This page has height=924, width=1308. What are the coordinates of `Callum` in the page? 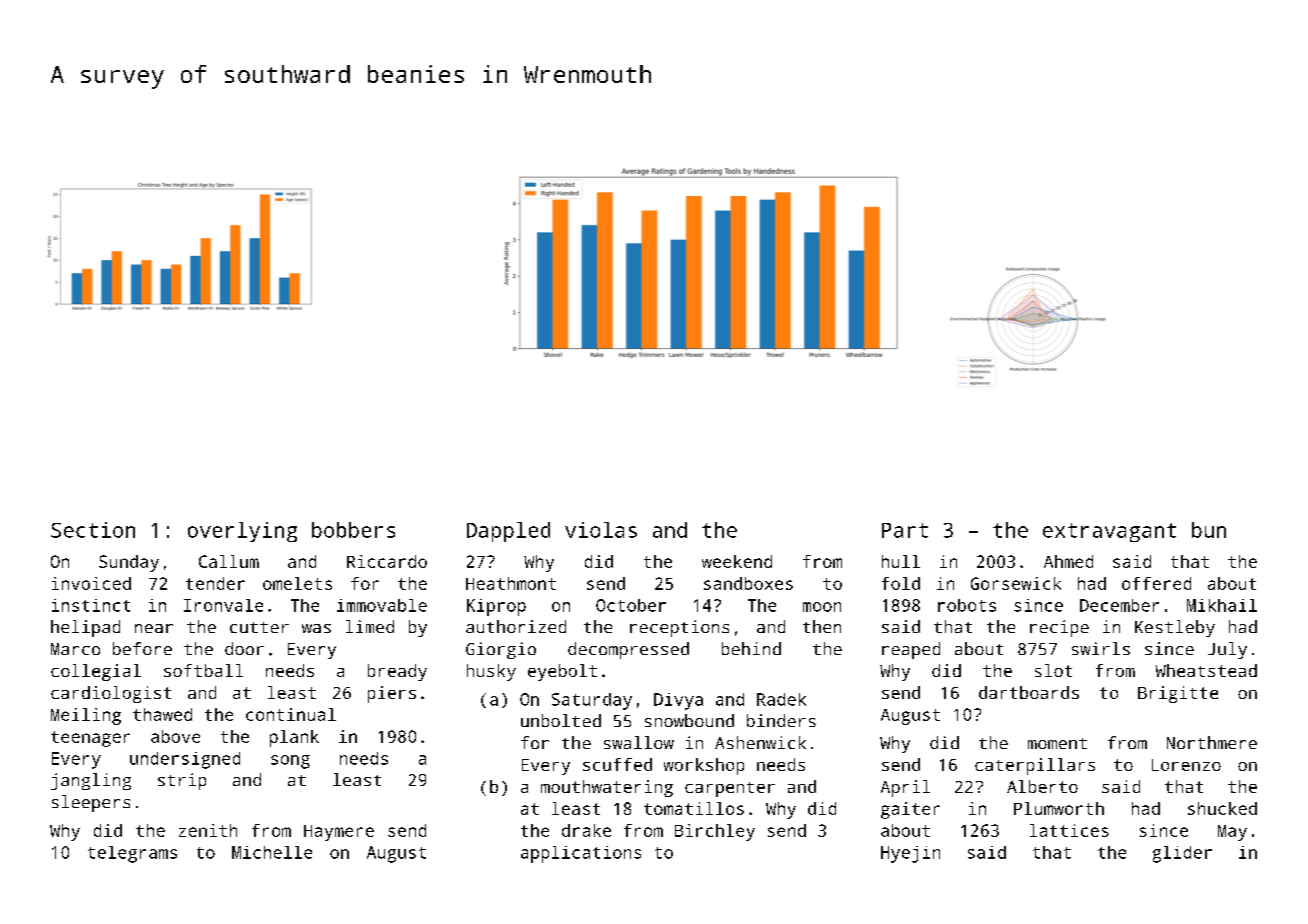 It's located at (229, 561).
